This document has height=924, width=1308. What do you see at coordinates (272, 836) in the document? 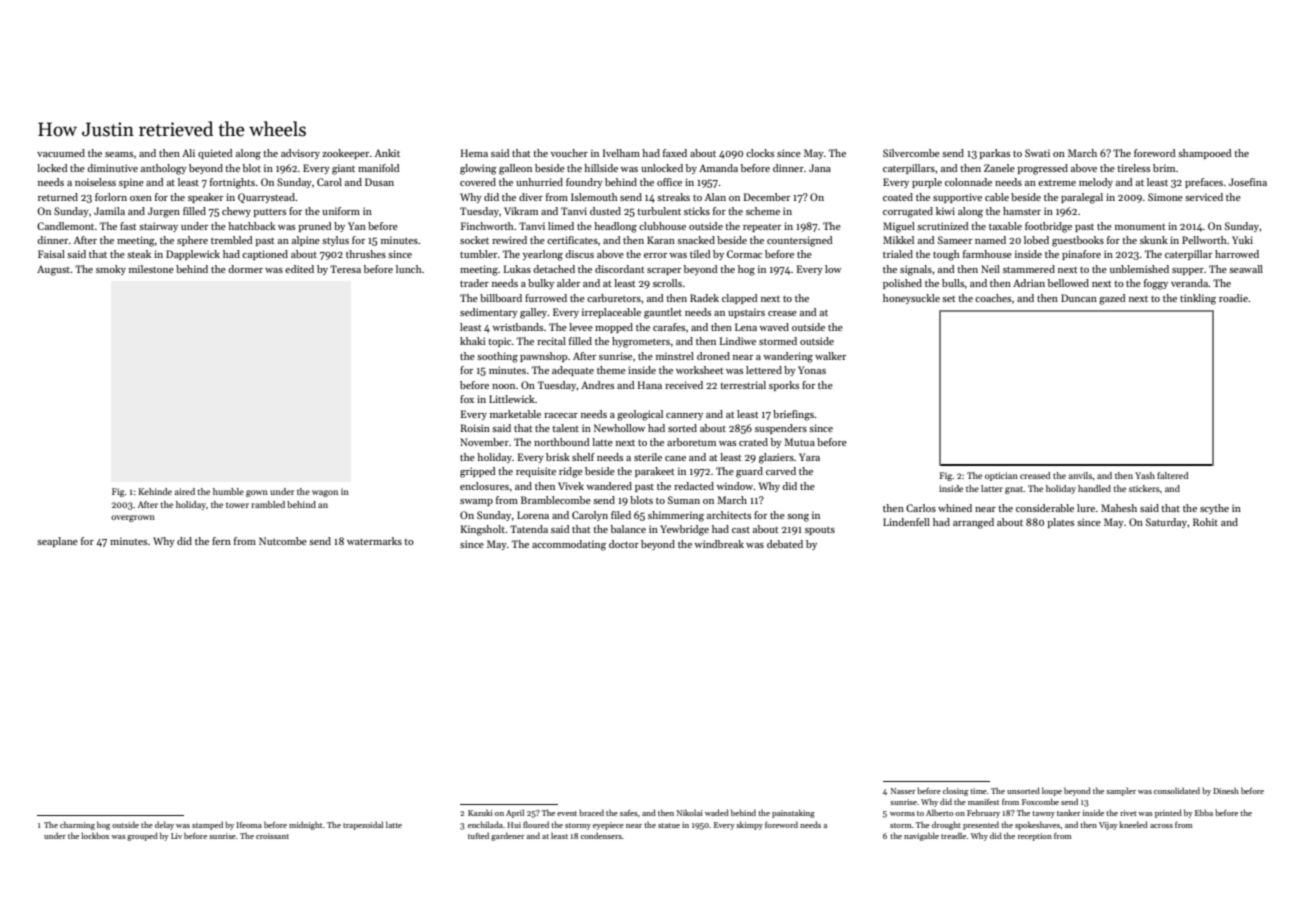
I see `croissant` at bounding box center [272, 836].
